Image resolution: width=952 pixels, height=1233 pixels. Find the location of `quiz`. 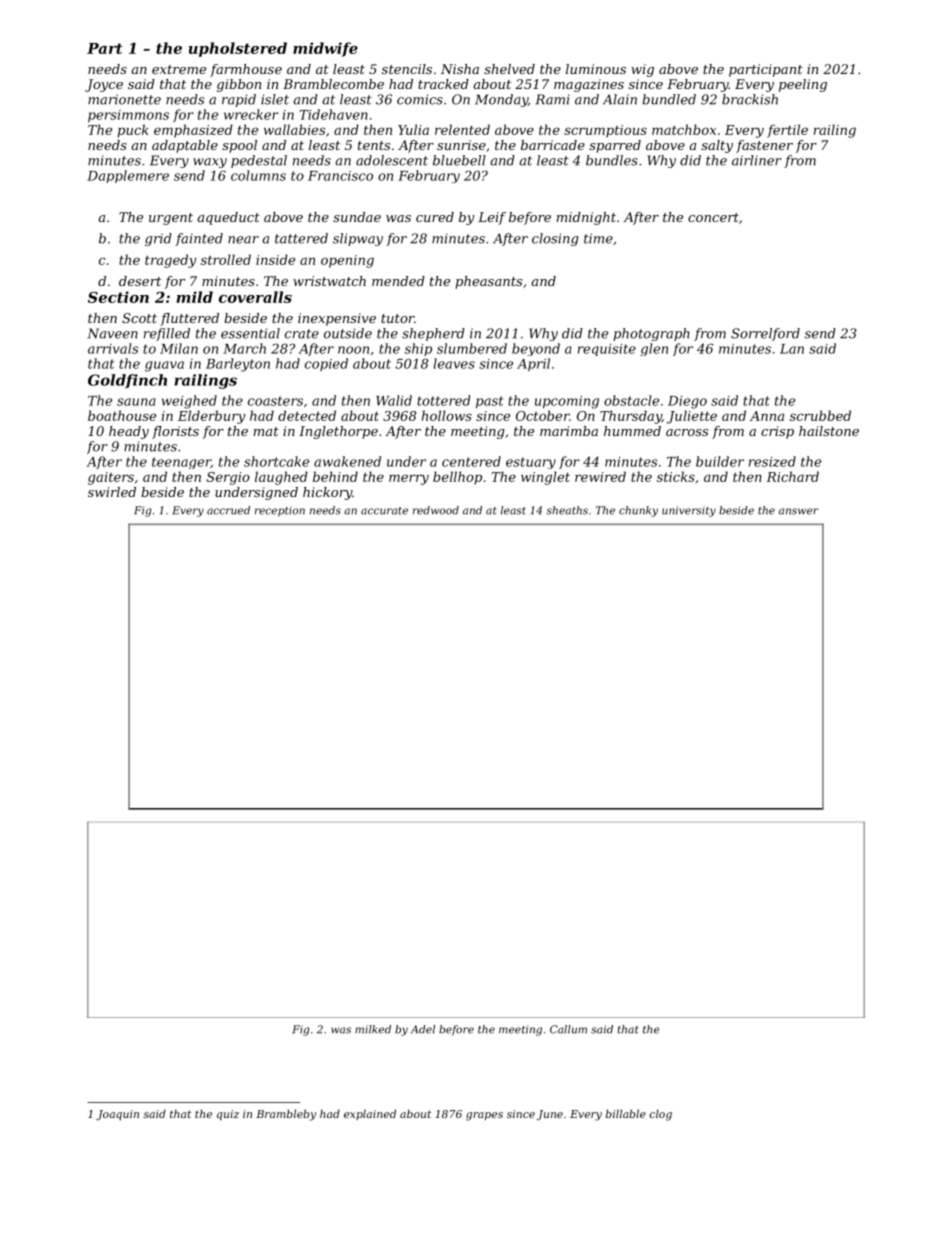

quiz is located at coordinates (228, 1115).
